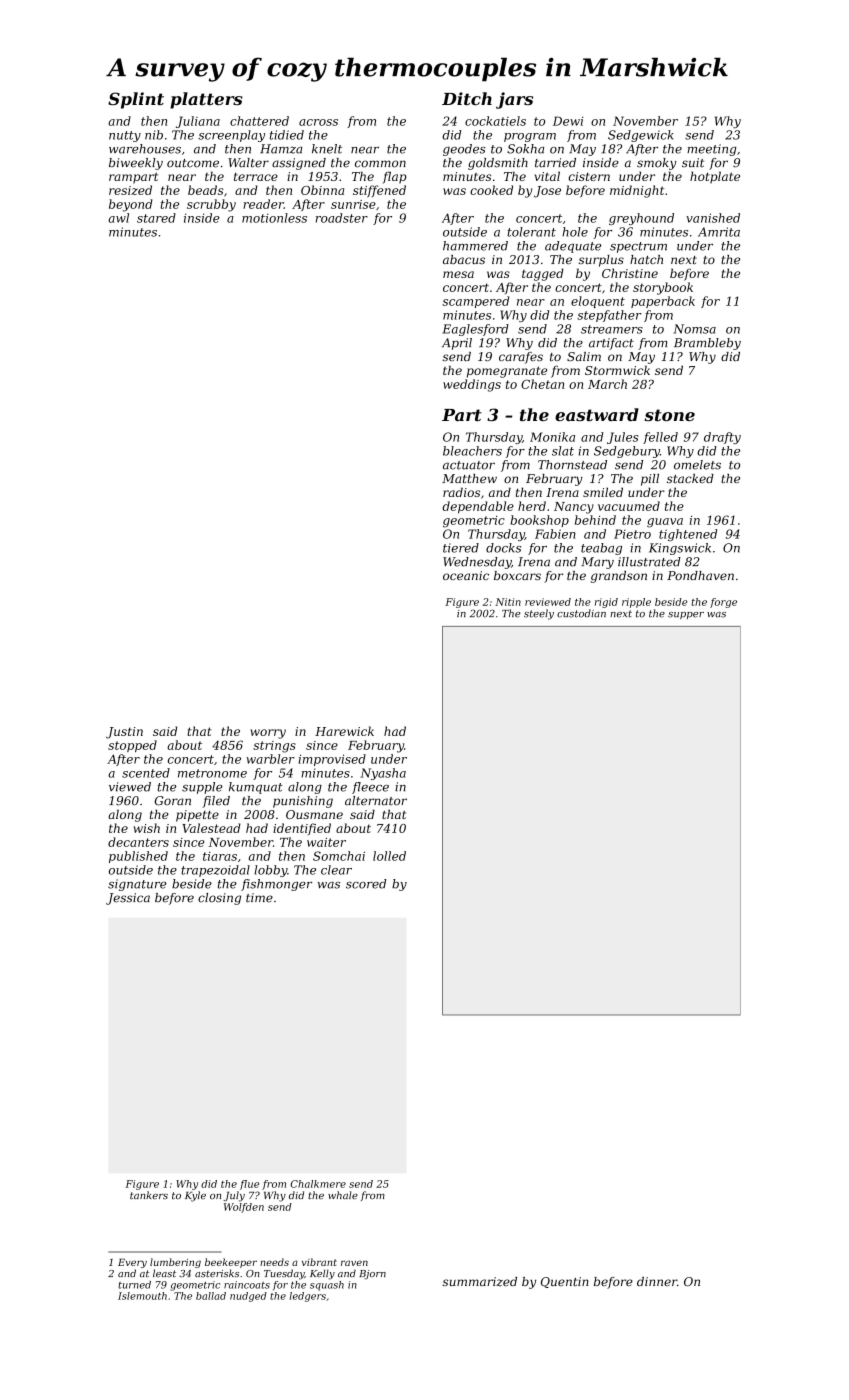  What do you see at coordinates (343, 1195) in the document?
I see `whale` at bounding box center [343, 1195].
